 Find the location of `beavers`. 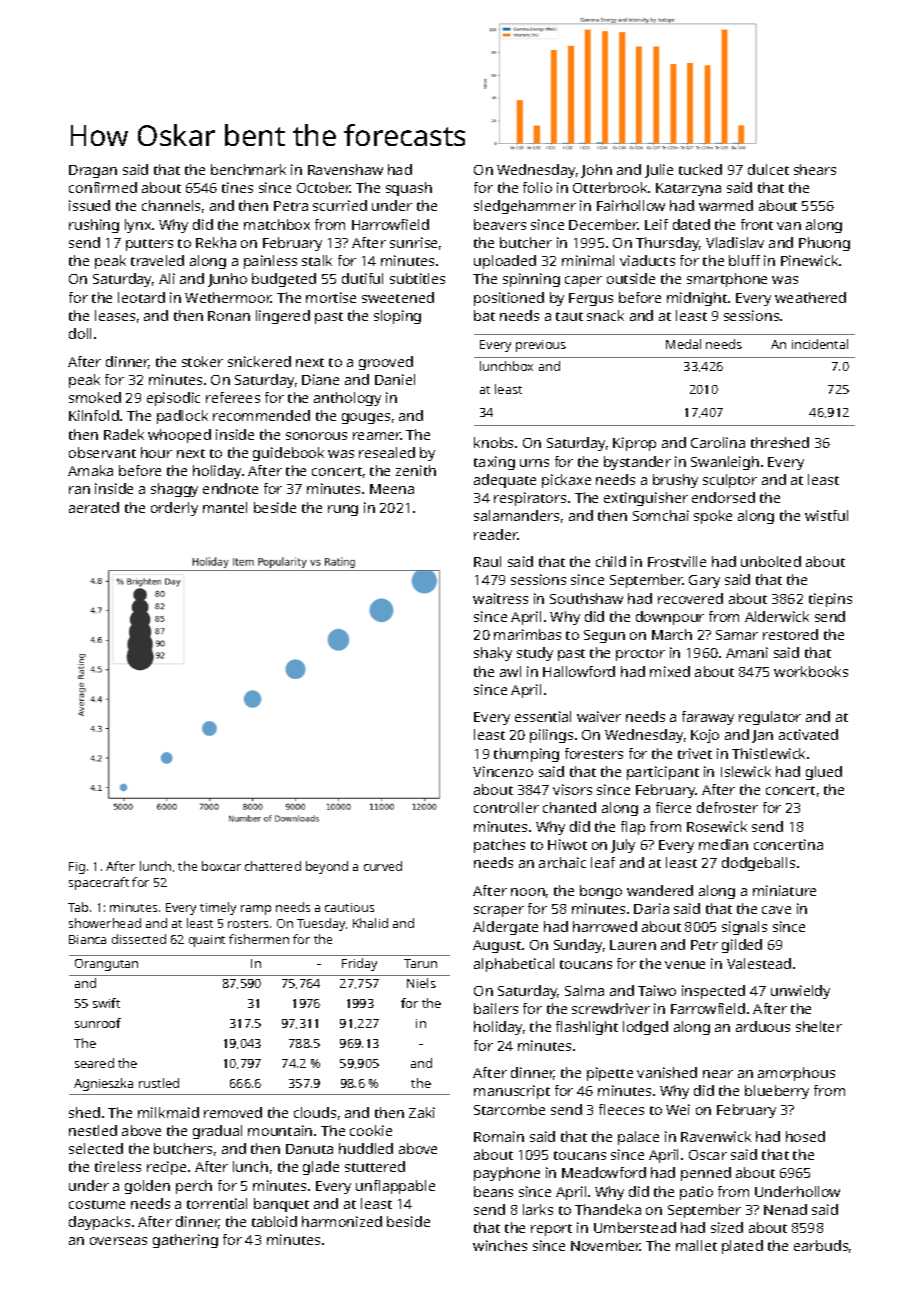

beavers is located at coordinates (500, 224).
